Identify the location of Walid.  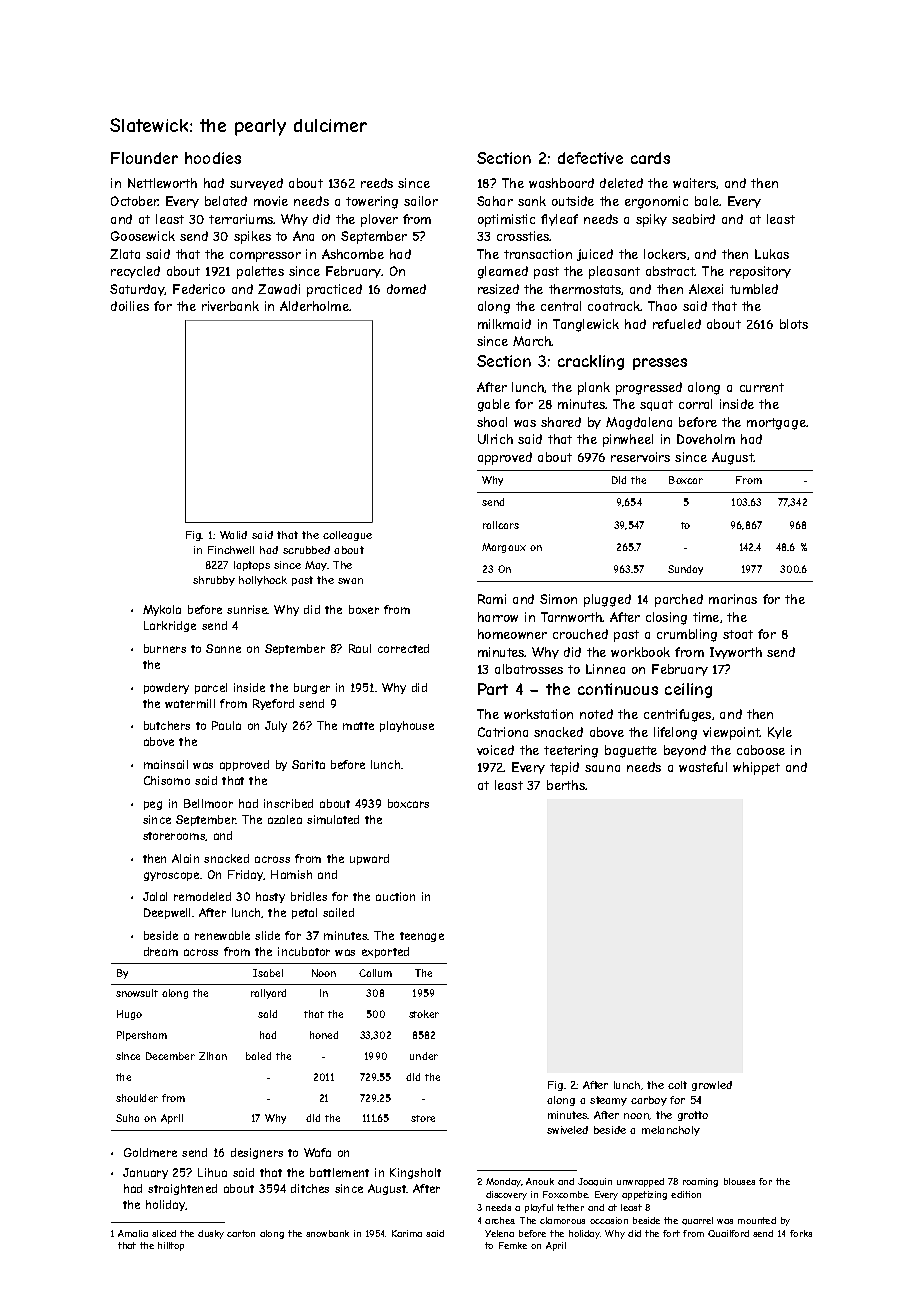
(233, 535).
